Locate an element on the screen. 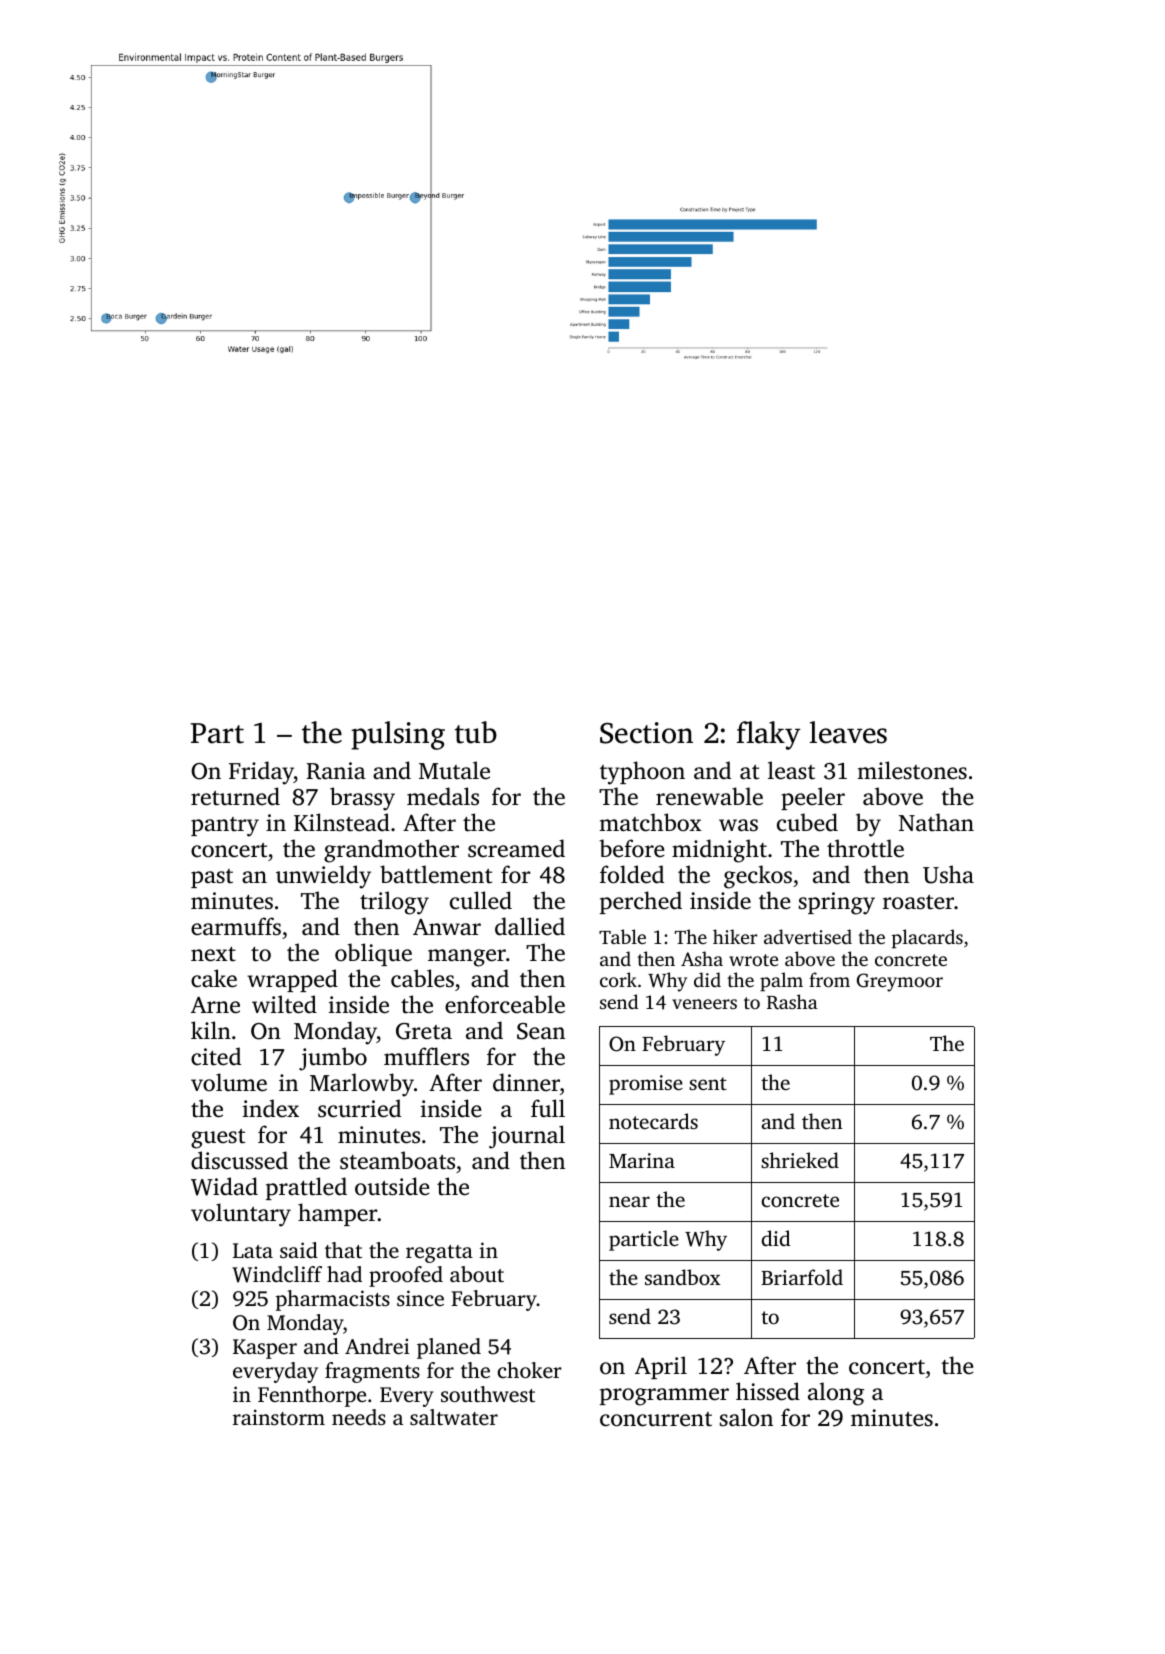  battlement is located at coordinates (436, 874).
